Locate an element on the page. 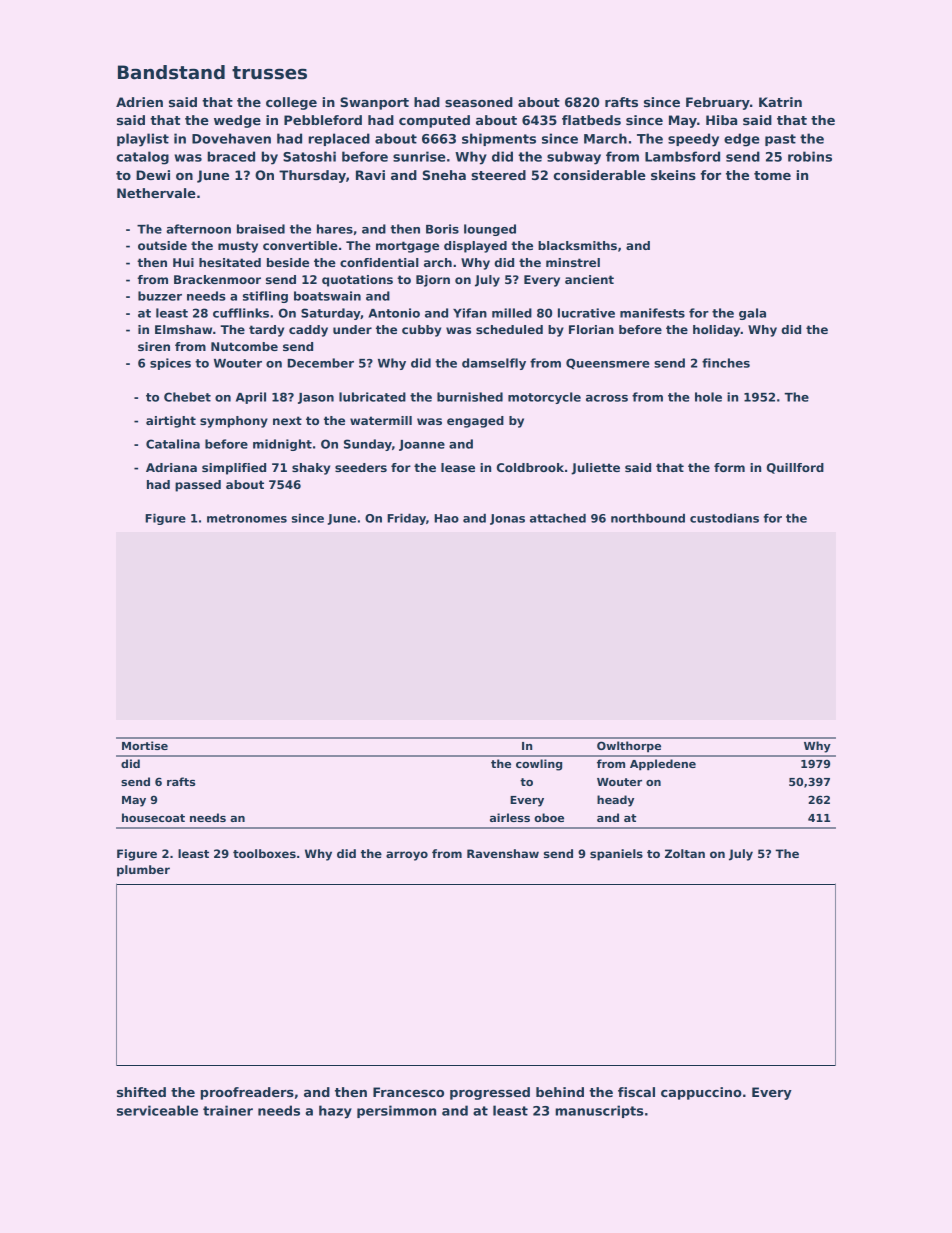 The image size is (952, 1233). lubricated is located at coordinates (372, 397).
